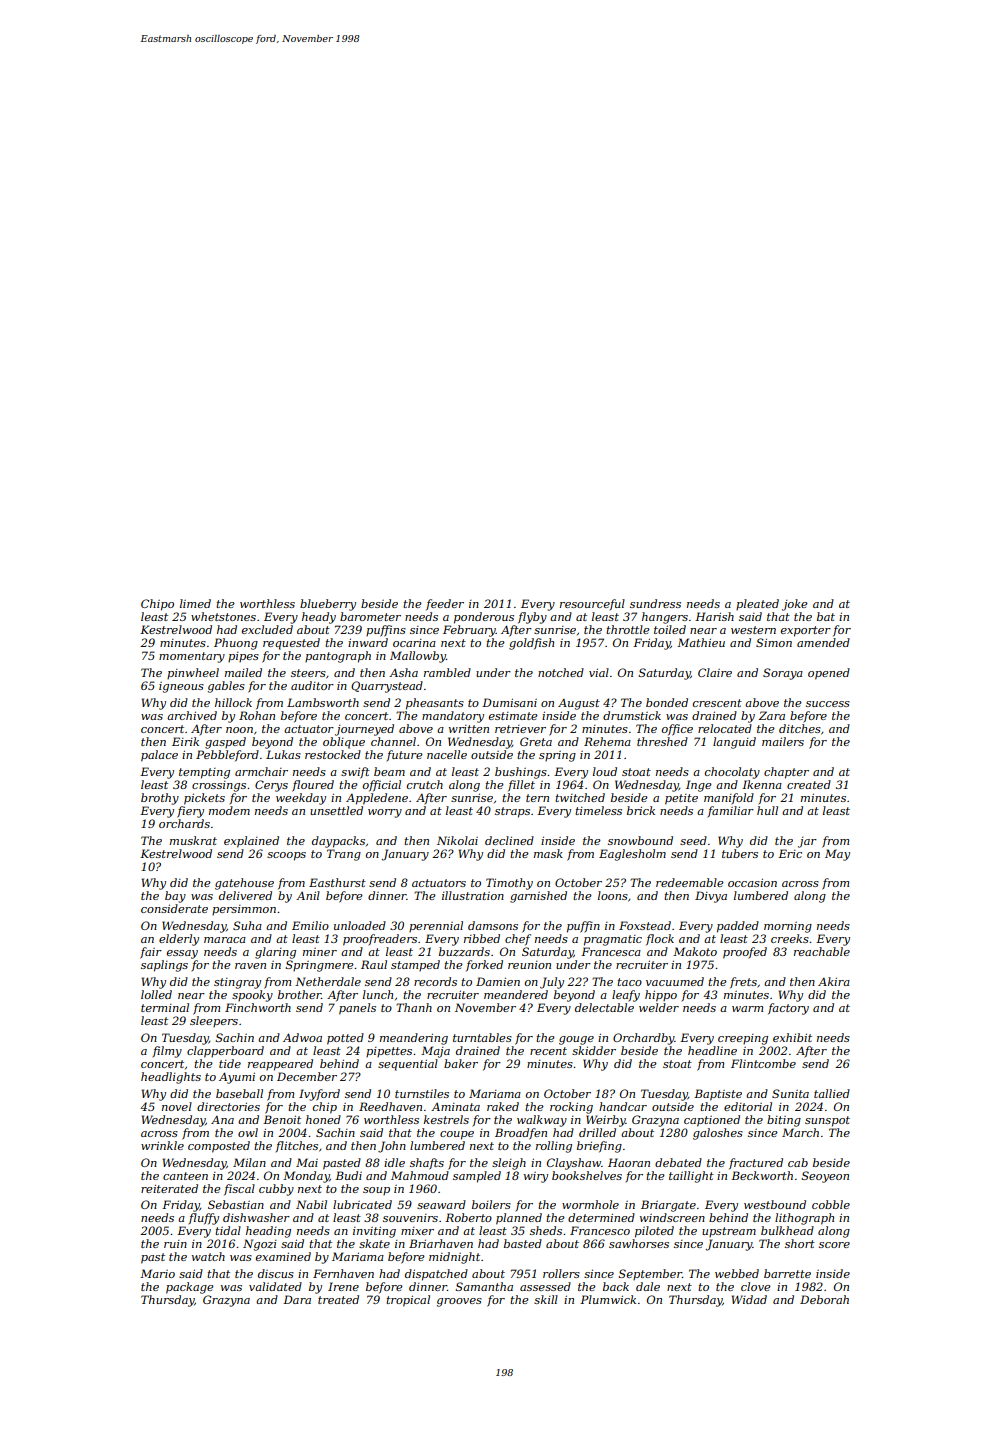  What do you see at coordinates (546, 1299) in the screenshot?
I see `skill` at bounding box center [546, 1299].
